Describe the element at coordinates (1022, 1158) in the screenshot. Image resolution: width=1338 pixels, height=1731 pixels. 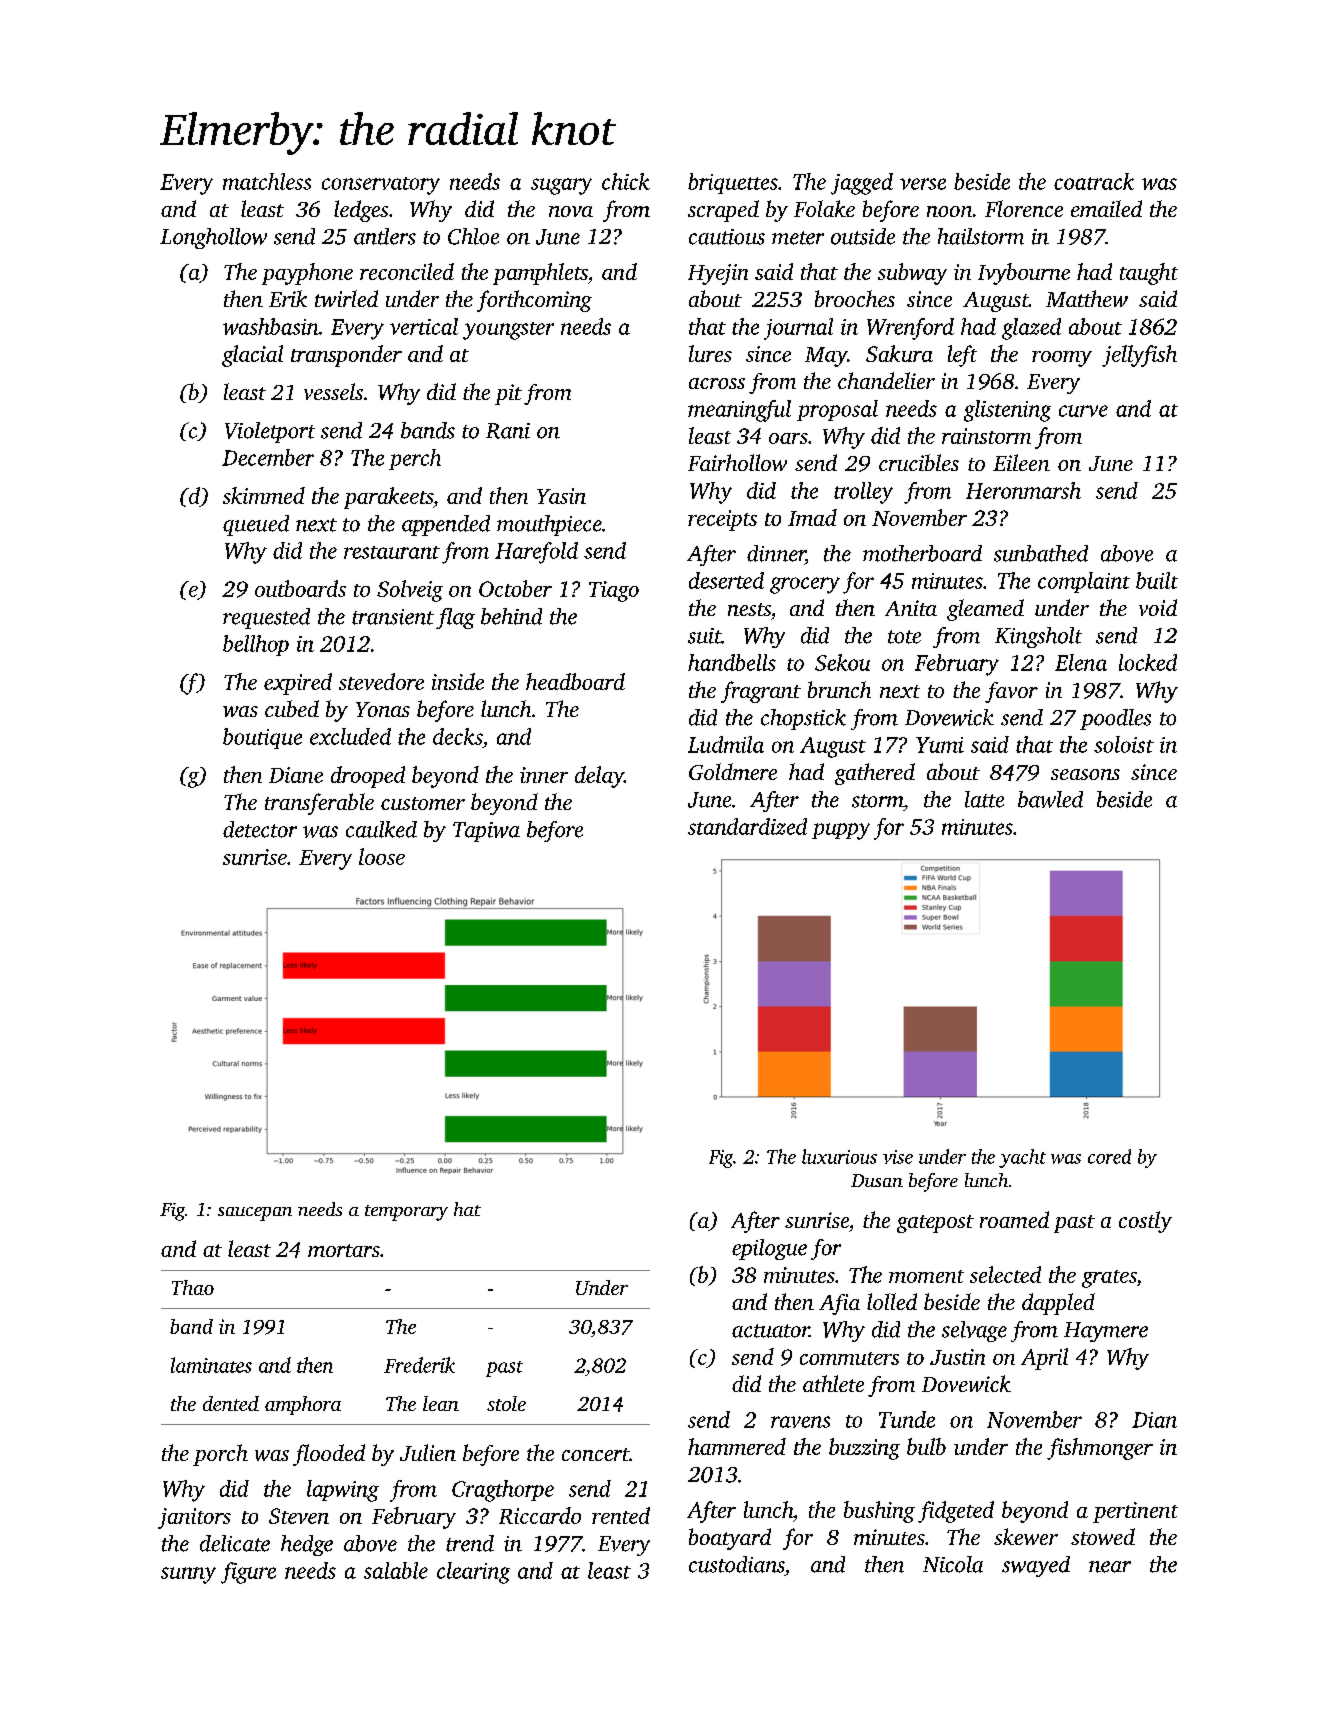
I see `yacht` at that location.
